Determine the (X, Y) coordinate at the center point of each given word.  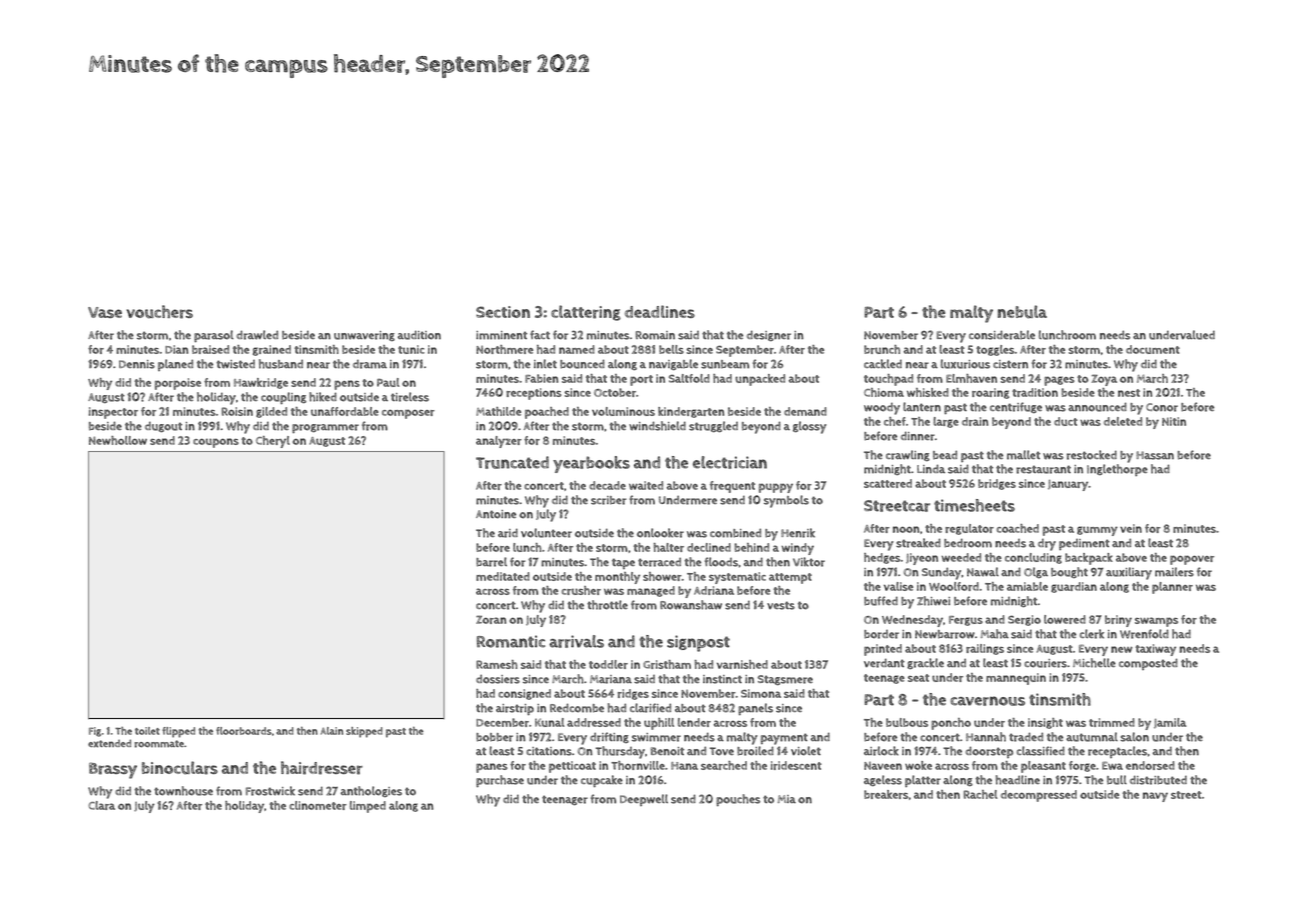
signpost (698, 643)
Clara (101, 805)
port (641, 380)
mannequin (1016, 679)
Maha (995, 634)
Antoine (496, 514)
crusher (581, 590)
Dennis (137, 364)
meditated (503, 576)
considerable (1002, 335)
